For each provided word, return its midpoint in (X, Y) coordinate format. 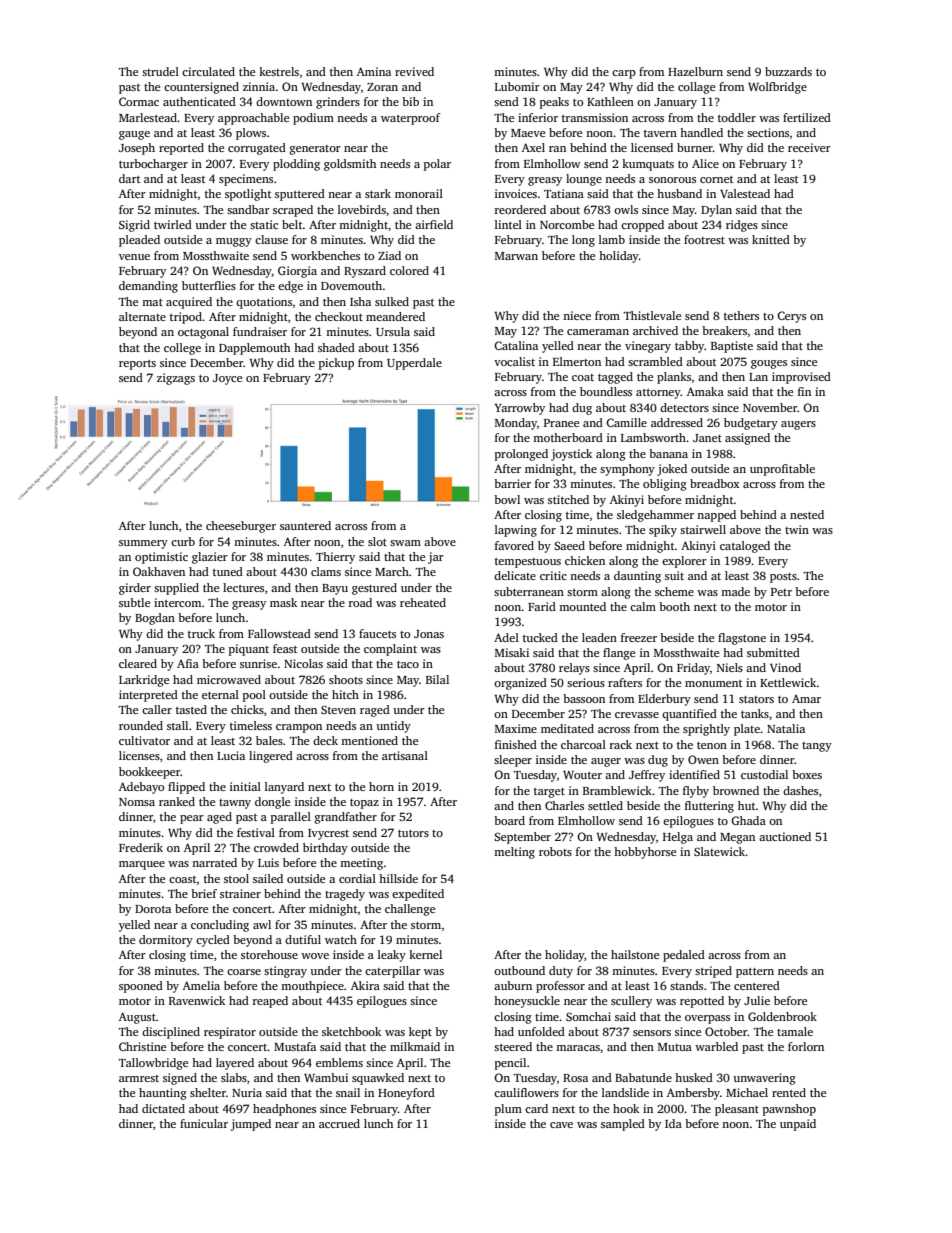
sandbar (248, 209)
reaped (270, 1002)
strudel (160, 71)
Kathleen (610, 101)
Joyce (227, 379)
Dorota (153, 909)
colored (409, 270)
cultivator (144, 740)
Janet (707, 438)
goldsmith (350, 165)
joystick (571, 455)
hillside (398, 878)
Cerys (791, 317)
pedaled (684, 956)
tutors (413, 833)
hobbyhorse (645, 853)
